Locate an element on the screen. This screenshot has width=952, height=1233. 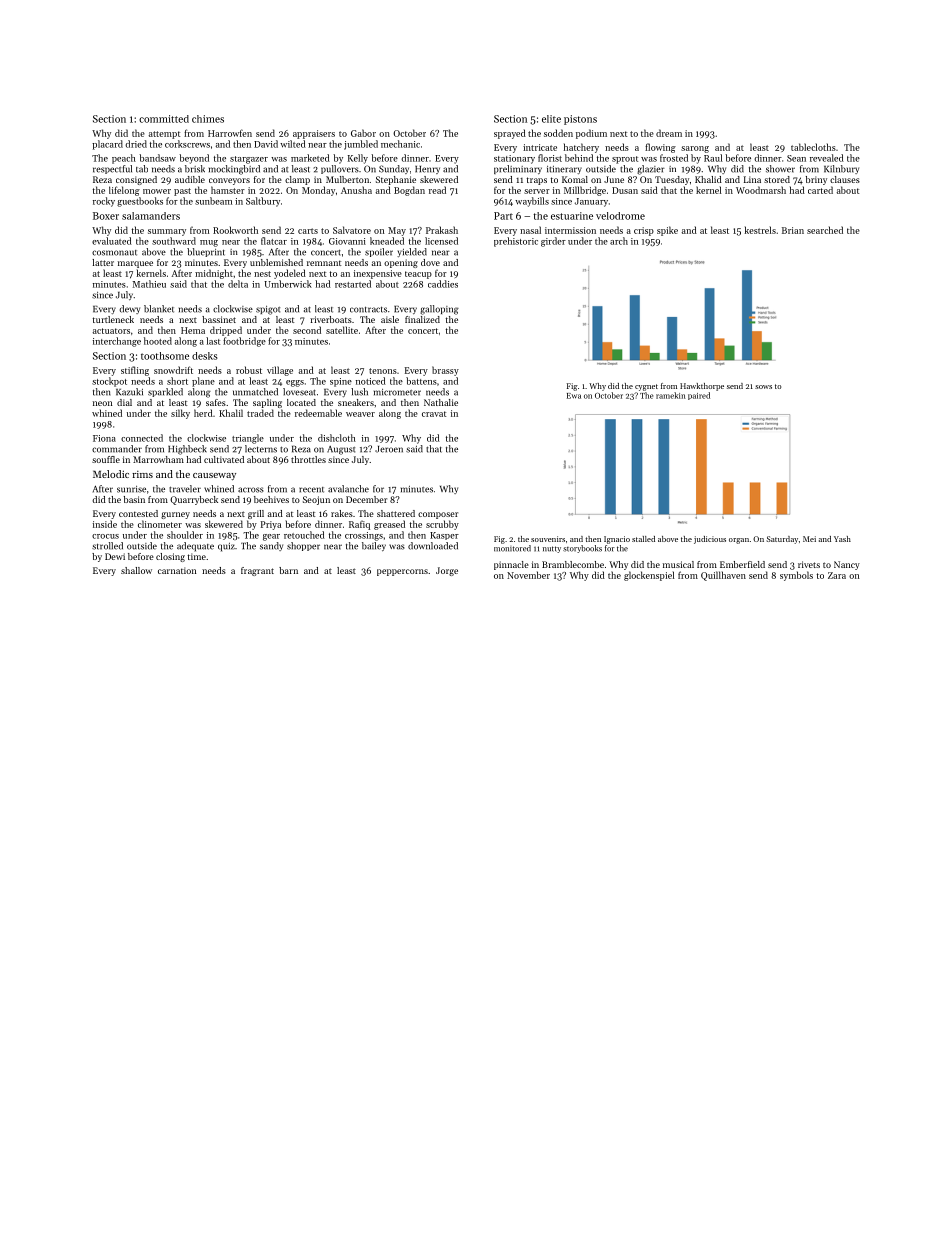
inside is located at coordinates (105, 524).
